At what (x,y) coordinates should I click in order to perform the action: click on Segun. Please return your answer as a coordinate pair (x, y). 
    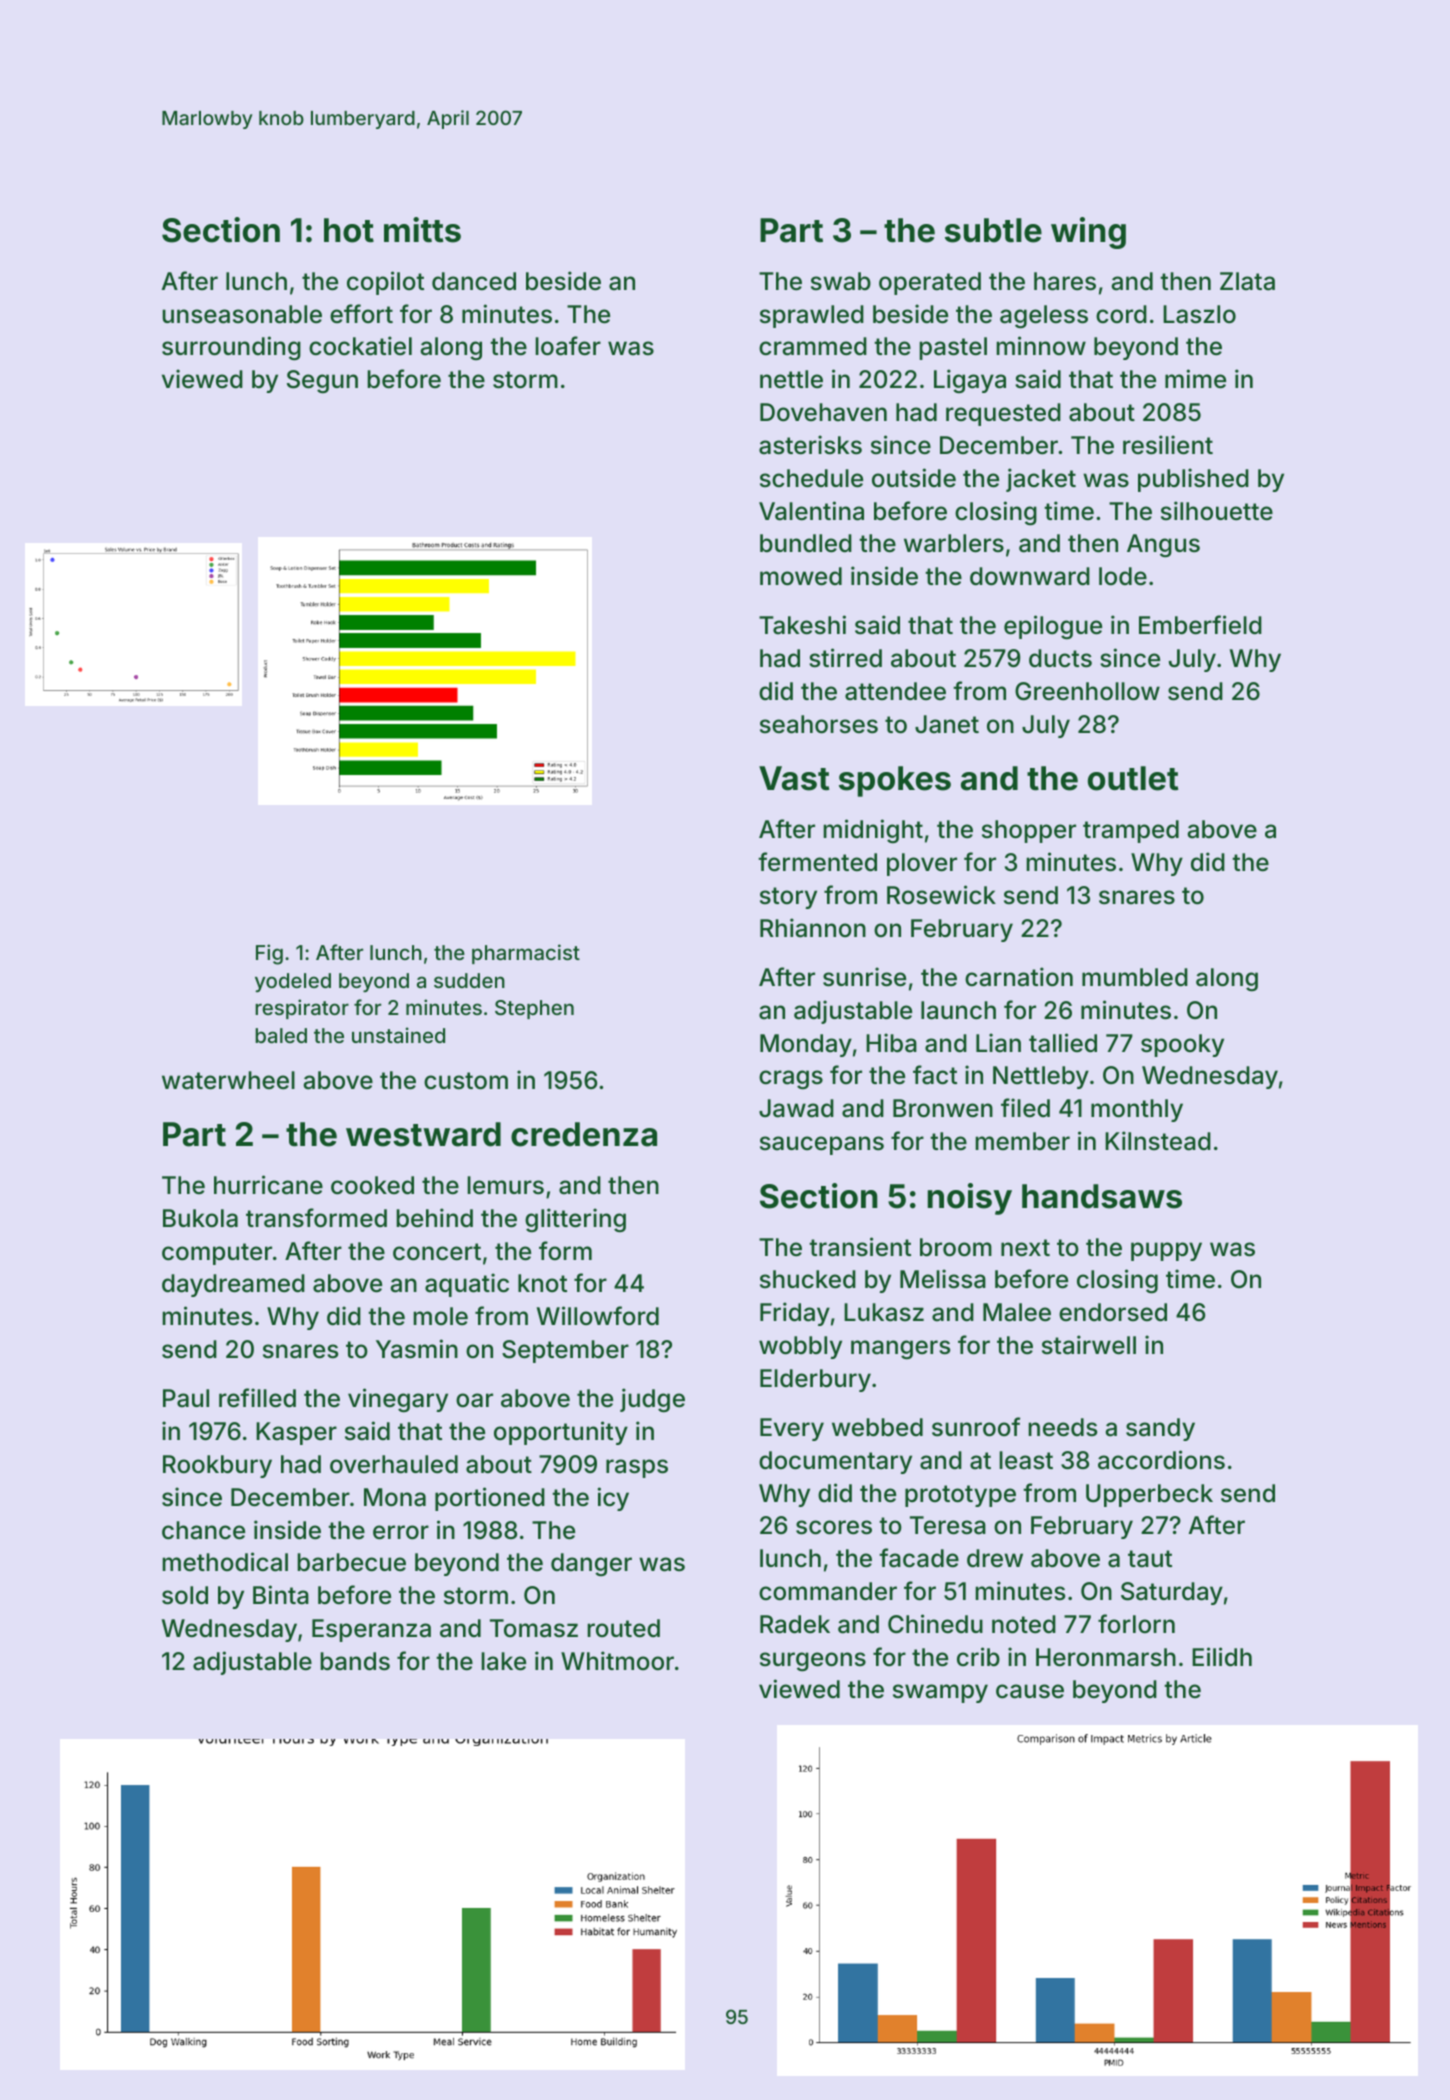
    Looking at the image, I should click on (322, 381).
